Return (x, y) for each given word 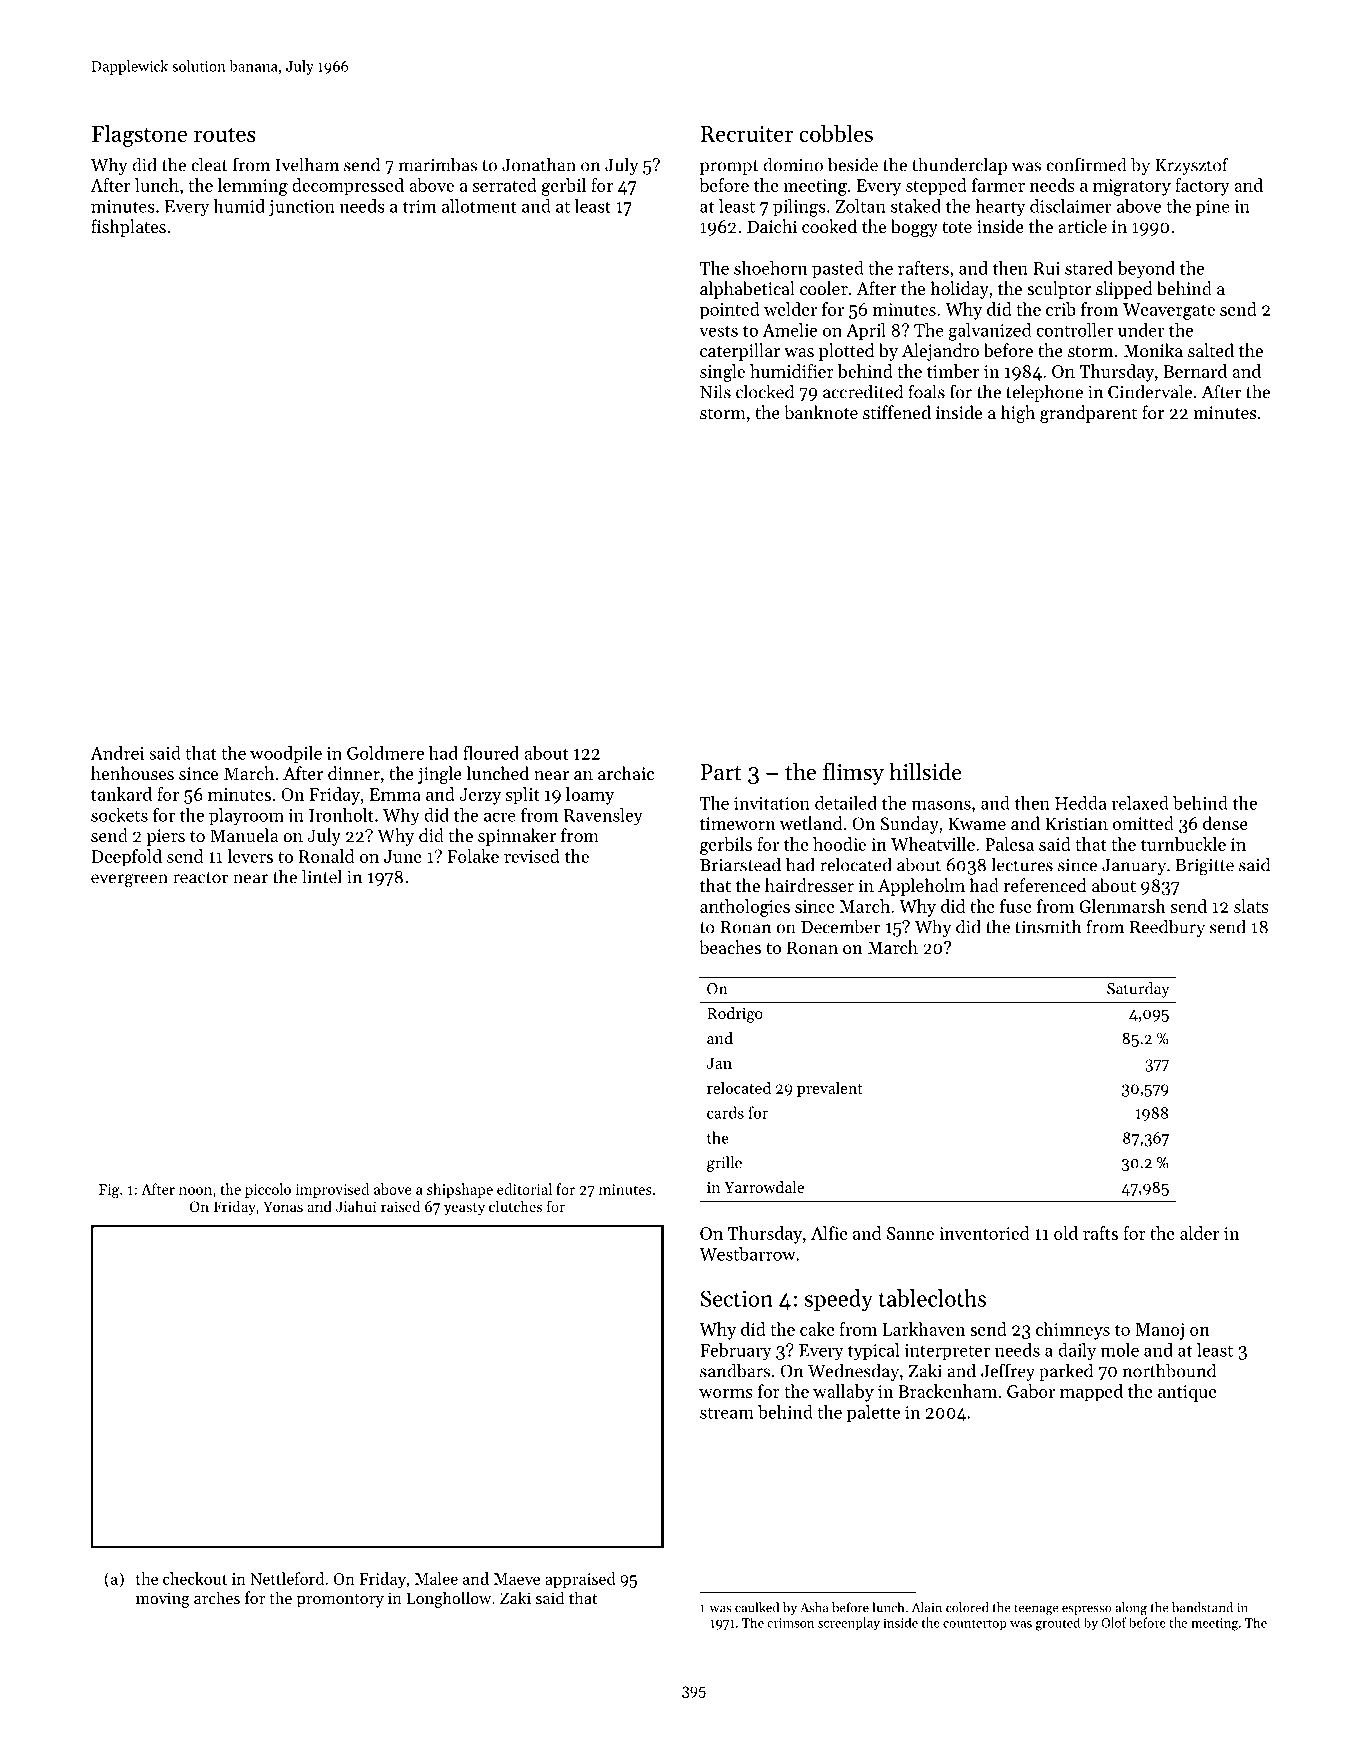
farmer (998, 185)
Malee (436, 1578)
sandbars (735, 1370)
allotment (479, 206)
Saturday (1138, 990)
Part (721, 772)
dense (1225, 823)
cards (725, 1112)
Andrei (117, 753)
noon (195, 1191)
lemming (253, 187)
